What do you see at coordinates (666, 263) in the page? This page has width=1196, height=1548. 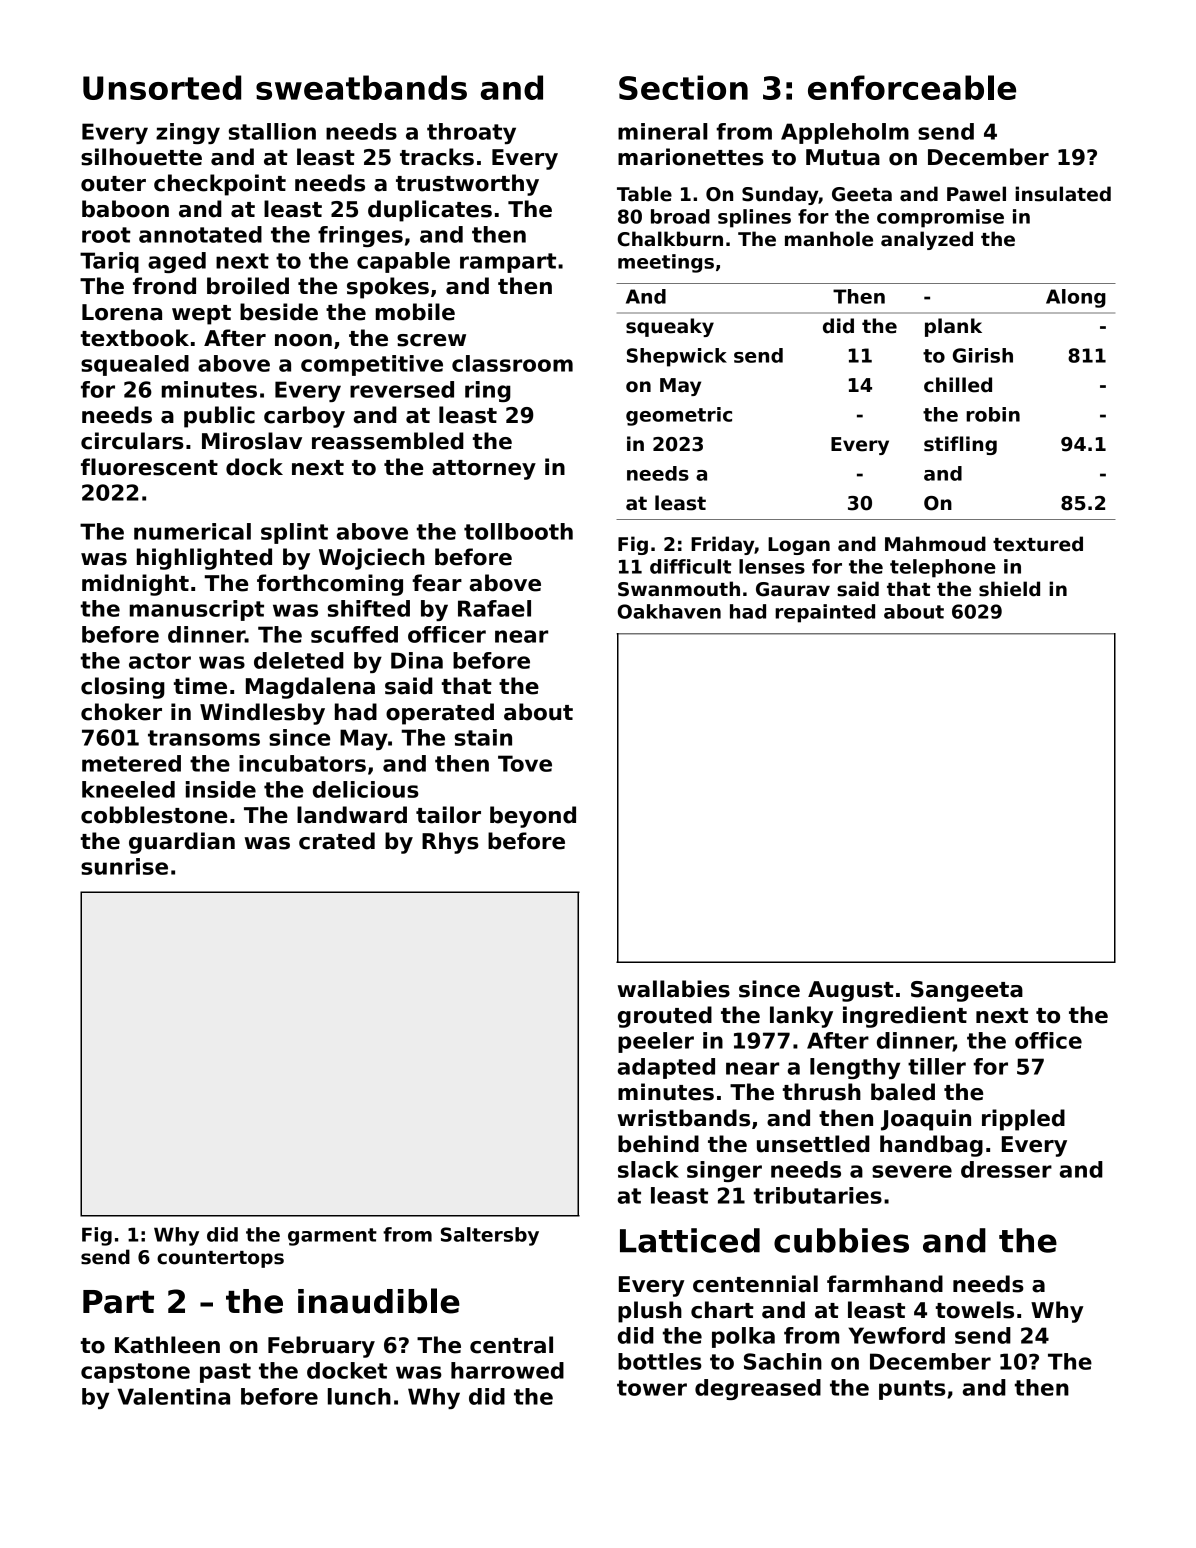 I see `meetings` at bounding box center [666, 263].
